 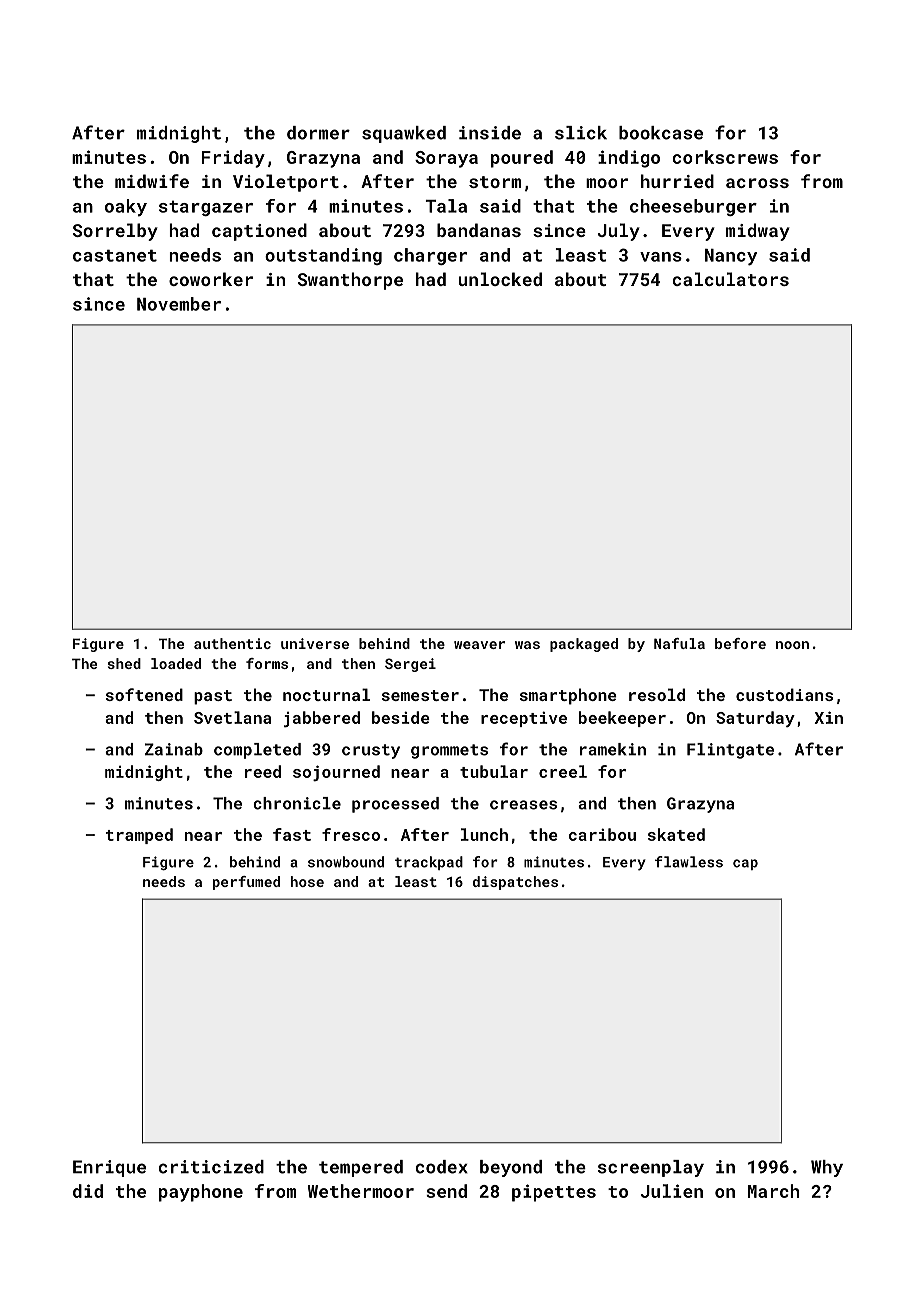 I want to click on screenplay, so click(x=651, y=1168).
